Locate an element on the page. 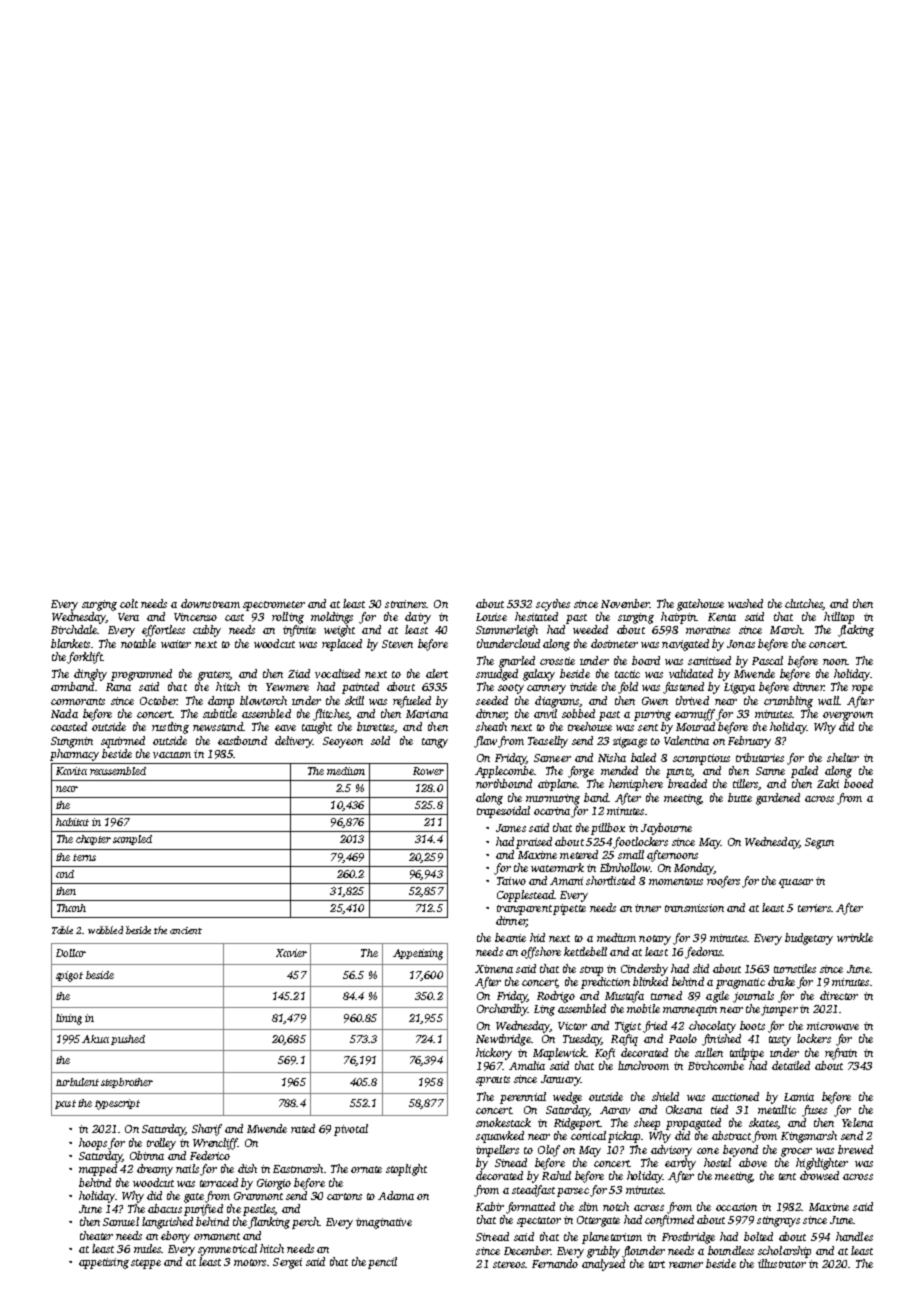 The width and height of the image is (924, 1308). rope is located at coordinates (862, 689).
